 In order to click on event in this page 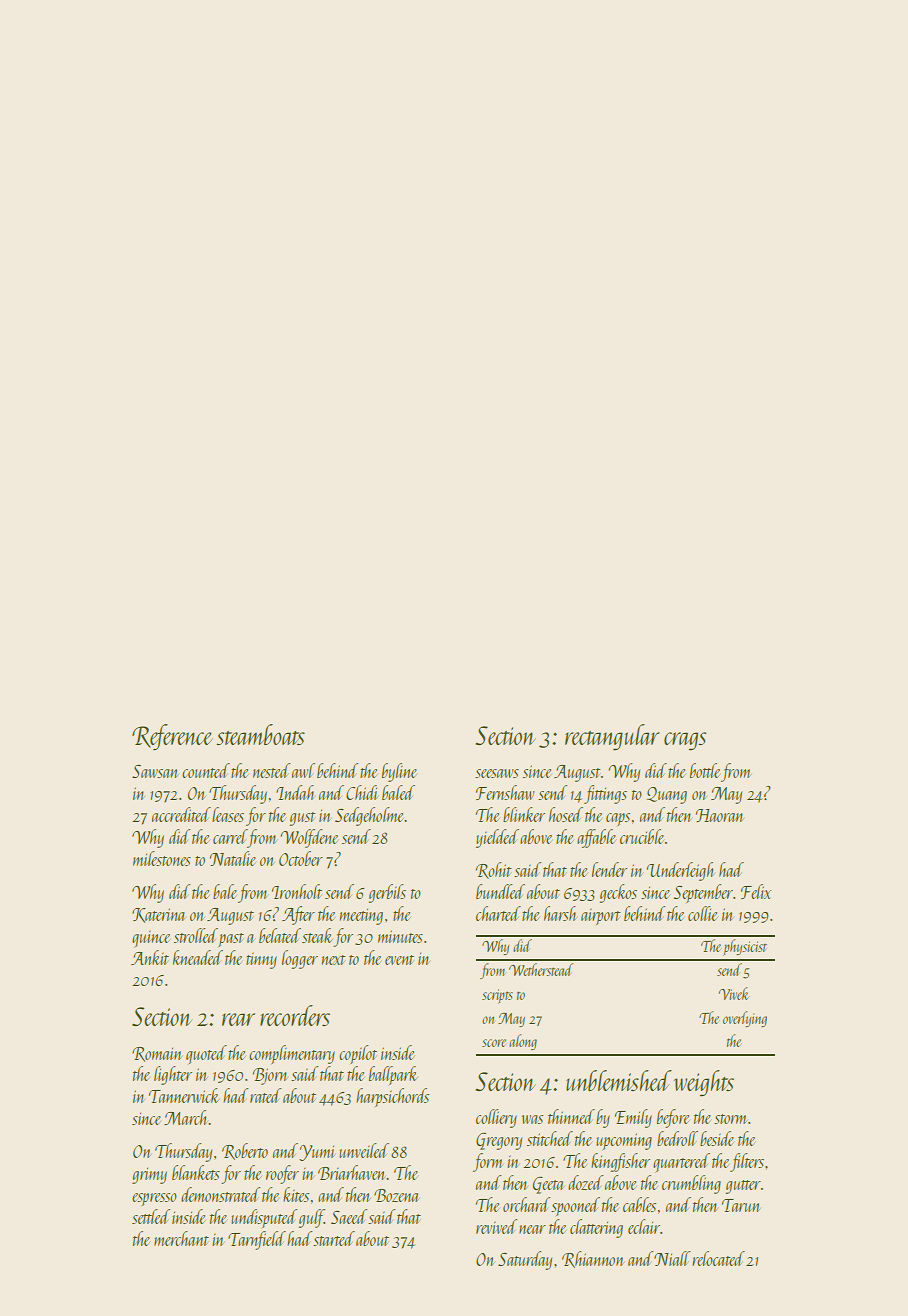, I will do `click(399, 960)`.
